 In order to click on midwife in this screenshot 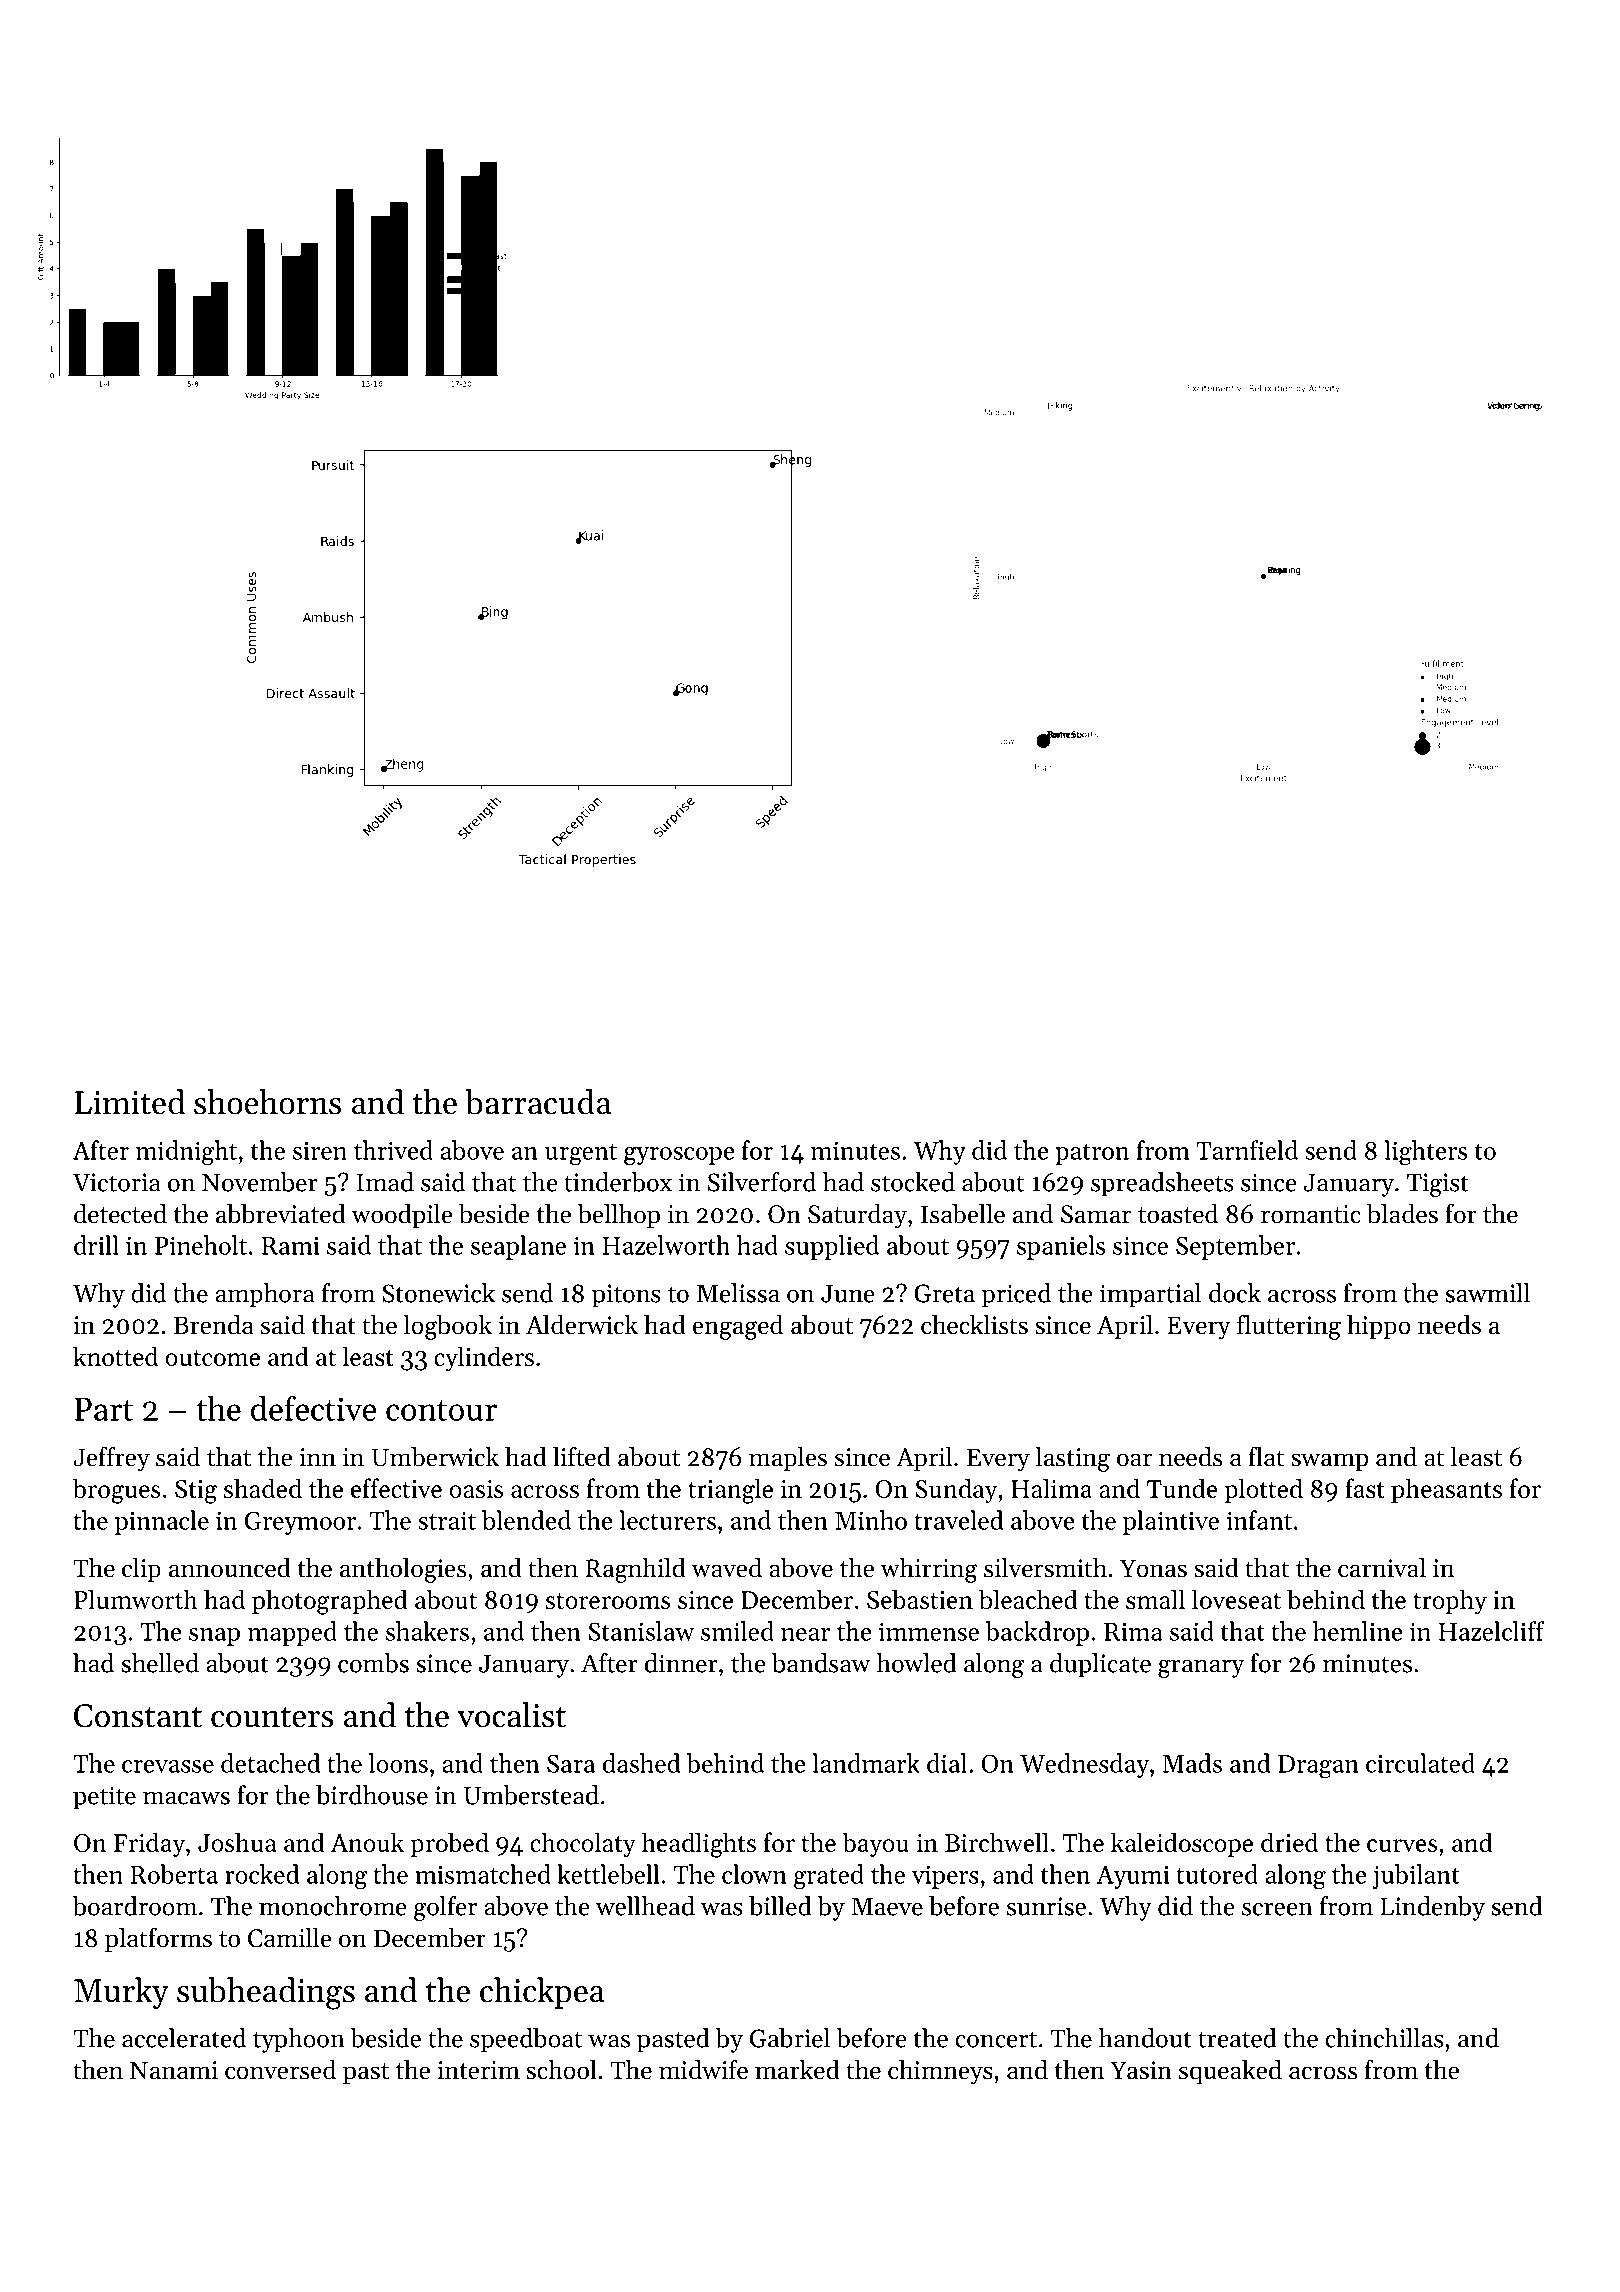, I will do `click(703, 2069)`.
